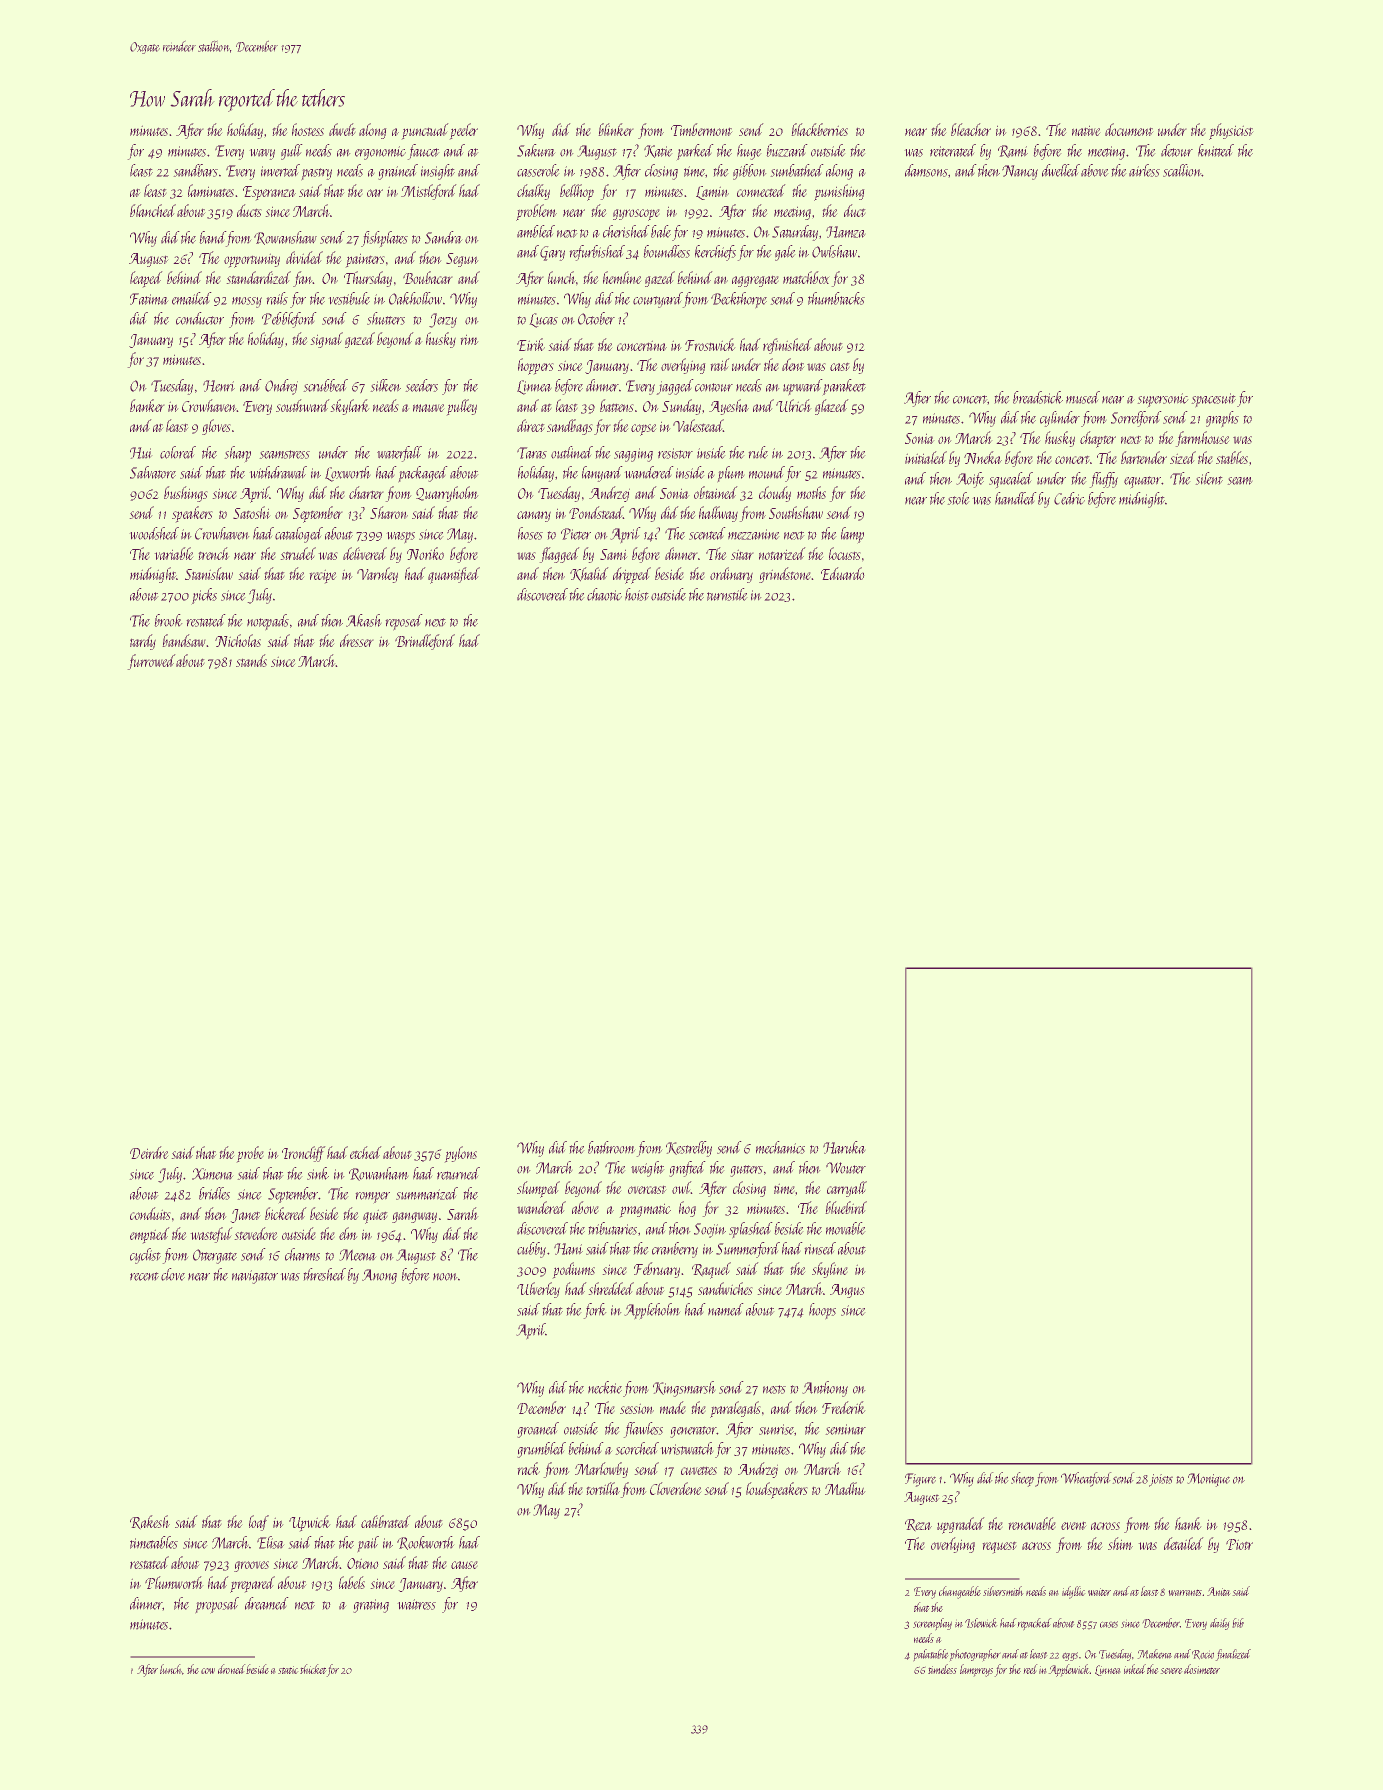 This screenshot has width=1383, height=1790. Describe the element at coordinates (612, 1147) in the screenshot. I see `bathroom` at that location.
